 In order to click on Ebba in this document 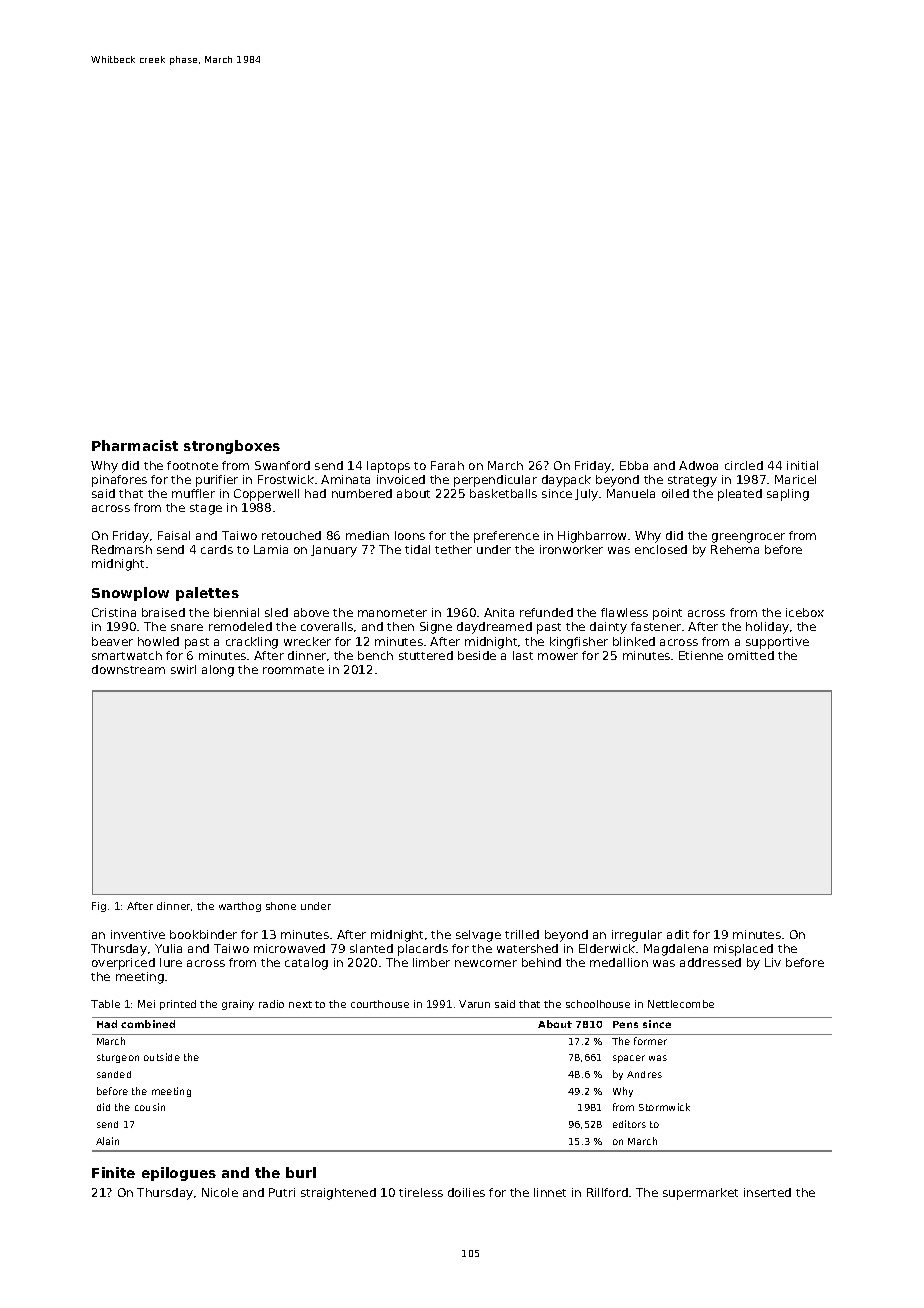, I will do `click(634, 465)`.
